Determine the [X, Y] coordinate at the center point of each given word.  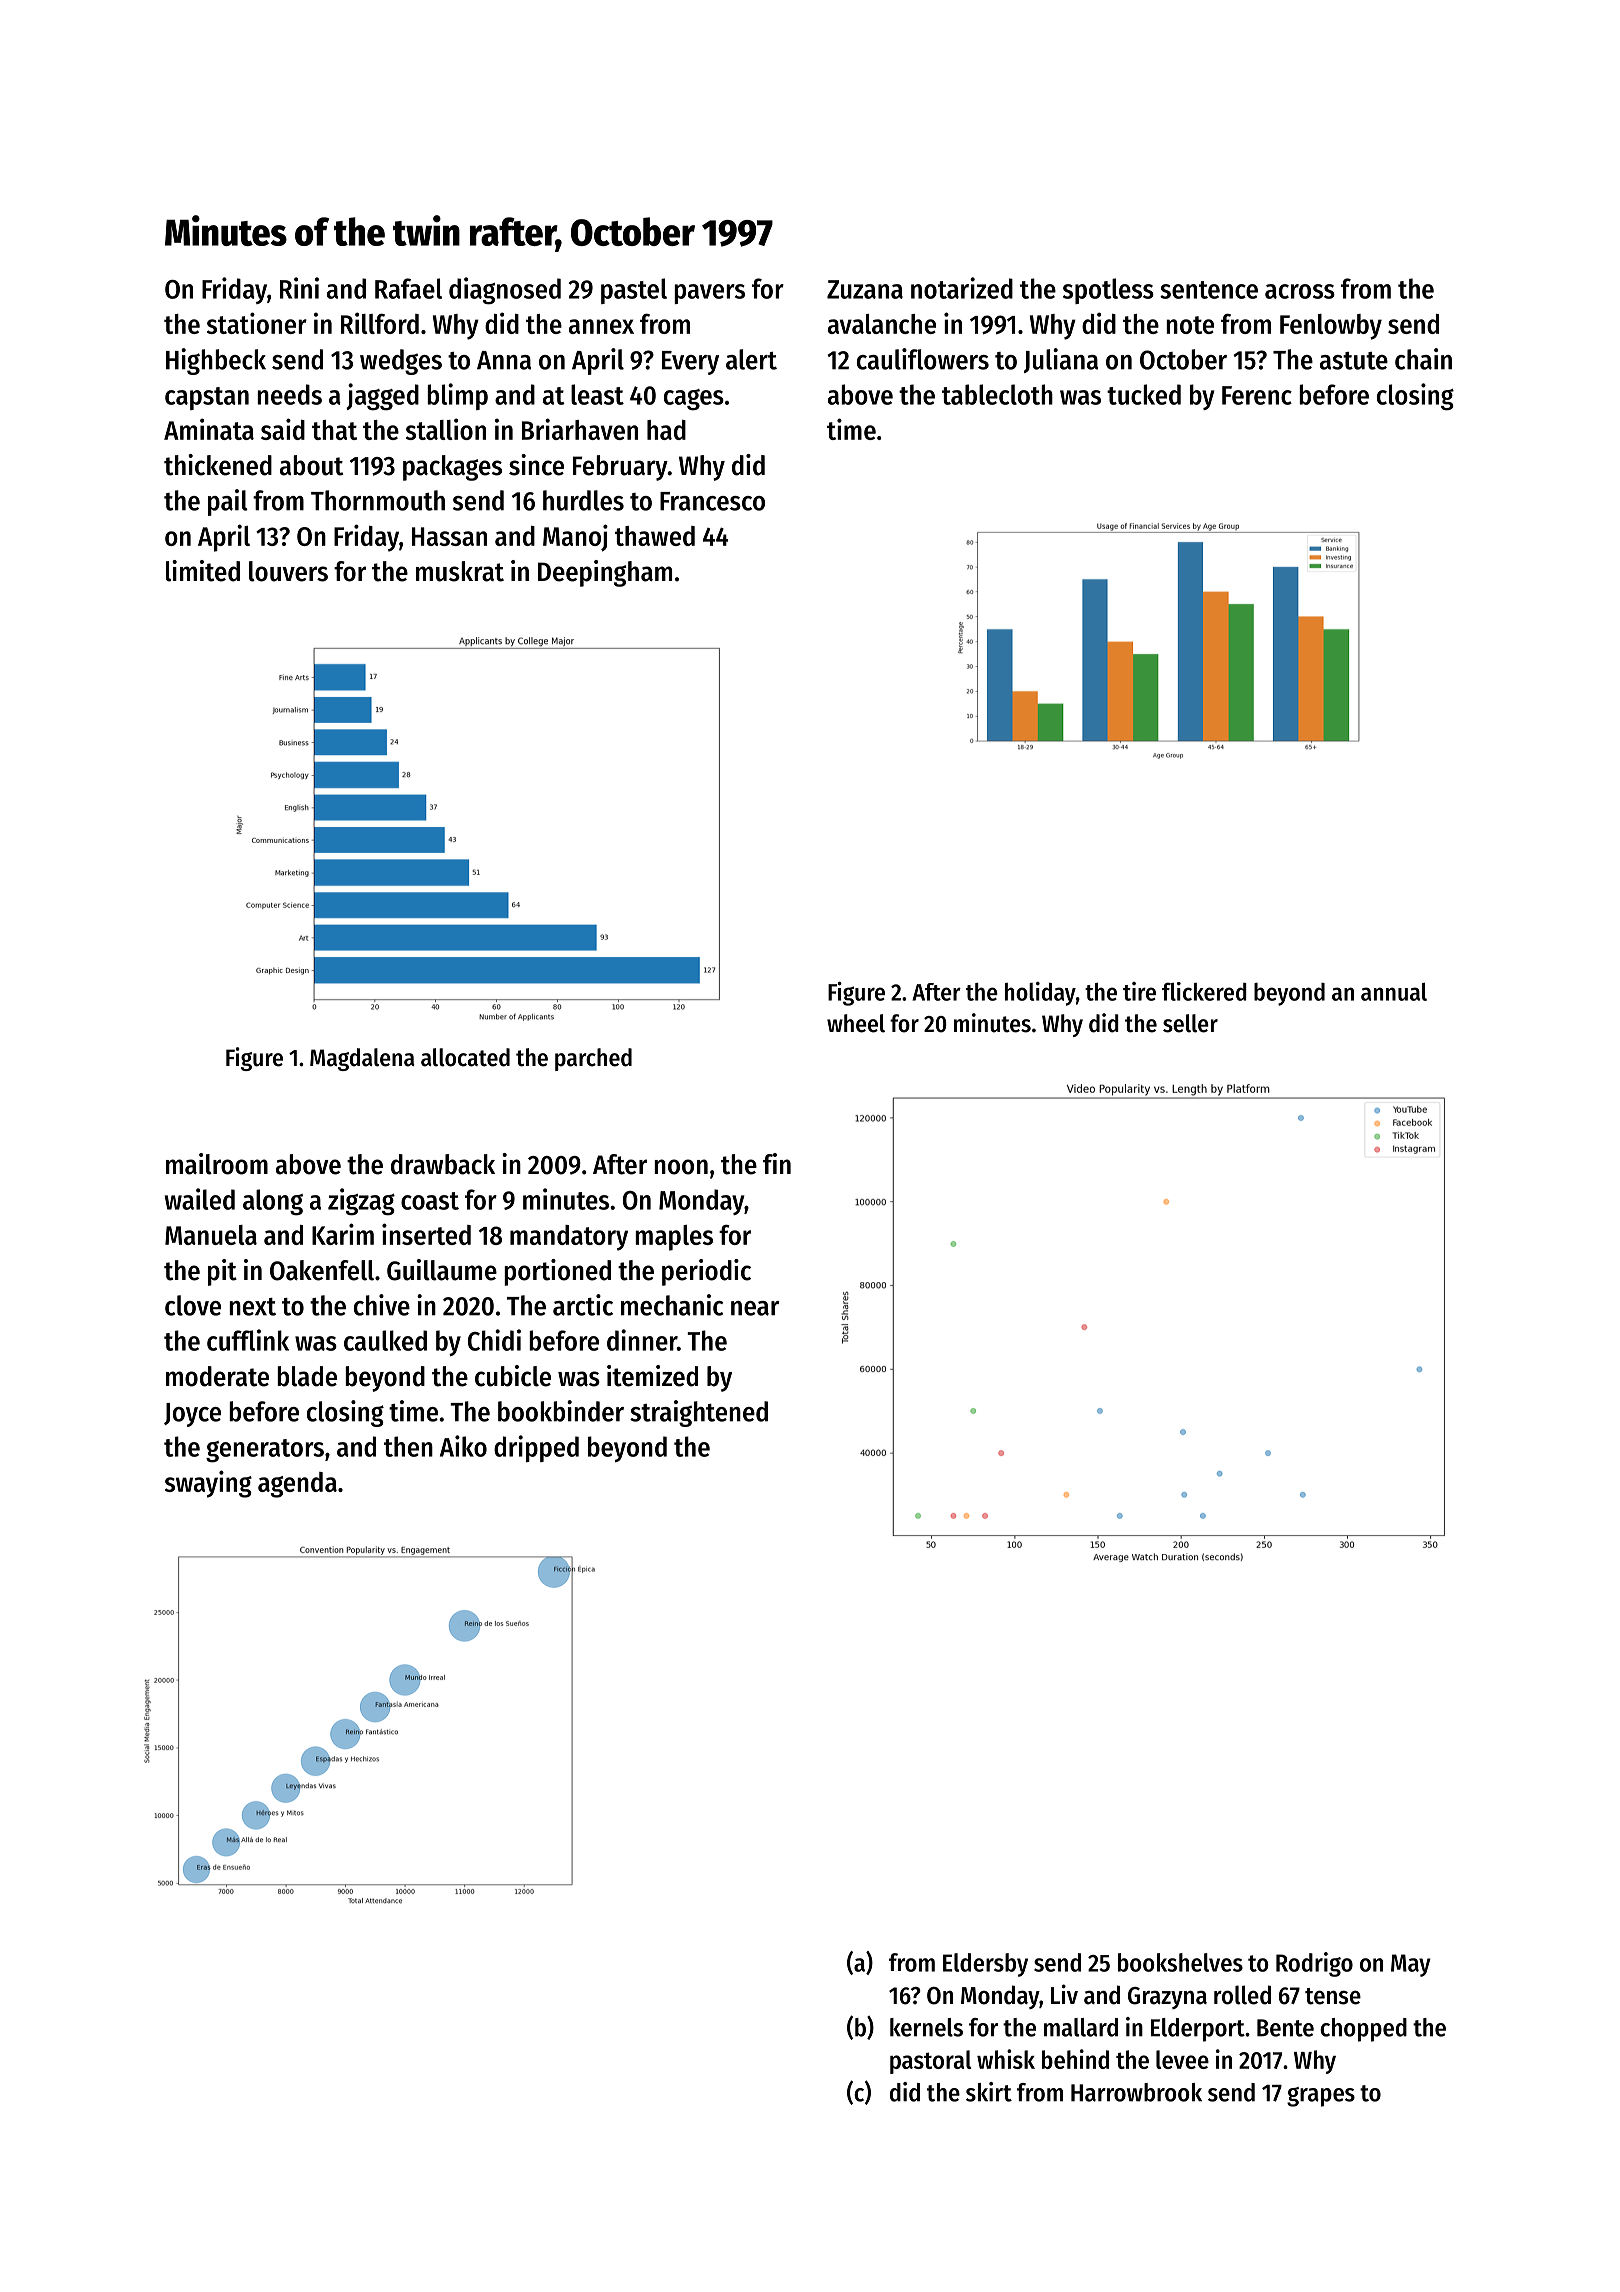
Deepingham [605, 573]
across [1300, 291]
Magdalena [362, 1059]
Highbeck [216, 361]
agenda [297, 1485]
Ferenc [1257, 395]
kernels [926, 2027]
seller [1190, 1023]
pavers [709, 294]
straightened [699, 1413]
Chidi [494, 1340]
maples [674, 1238]
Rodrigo [1314, 1964]
